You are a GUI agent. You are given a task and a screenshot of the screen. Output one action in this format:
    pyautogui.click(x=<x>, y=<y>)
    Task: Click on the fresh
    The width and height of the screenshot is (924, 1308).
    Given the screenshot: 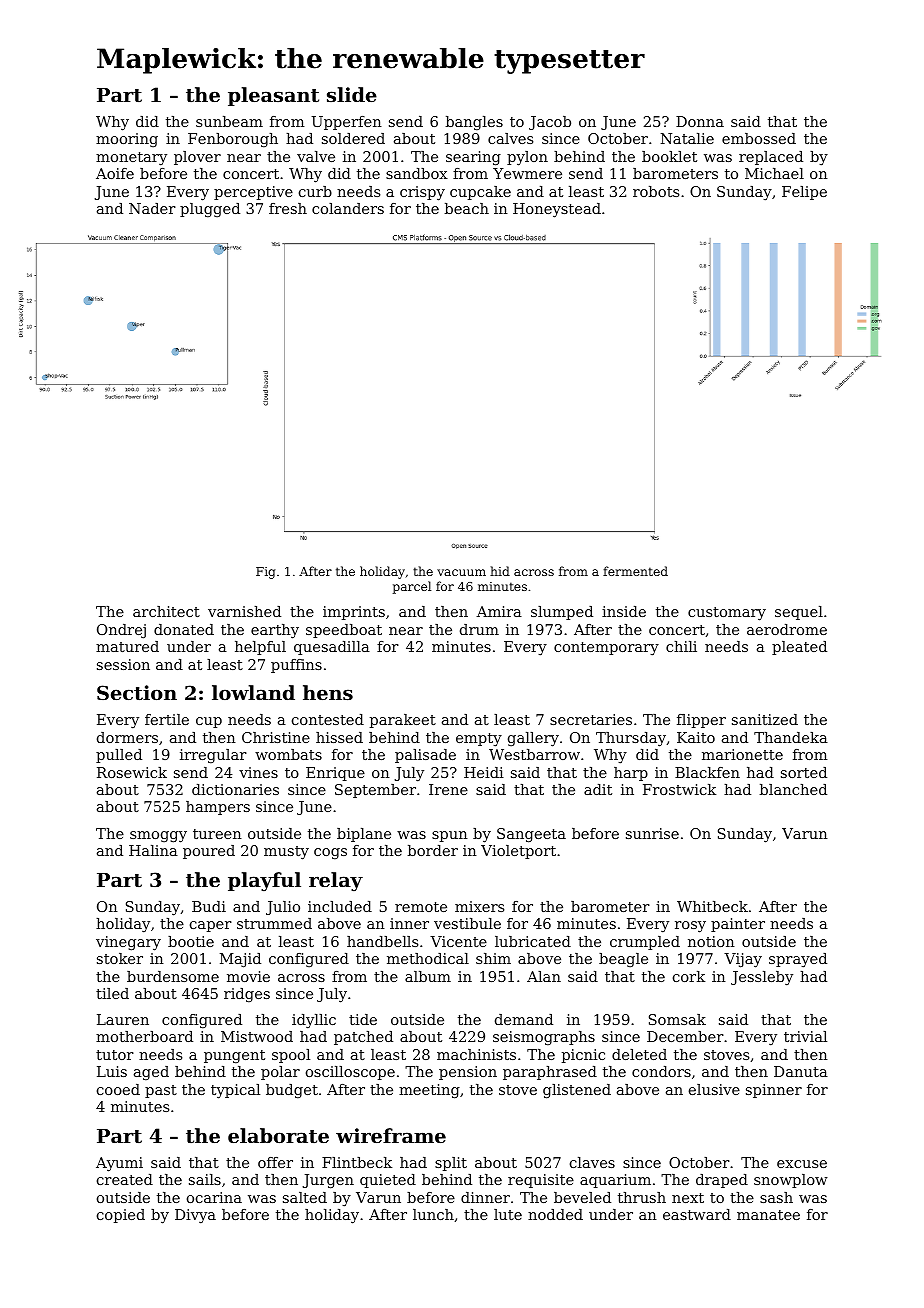 What is the action you would take?
    pyautogui.click(x=288, y=208)
